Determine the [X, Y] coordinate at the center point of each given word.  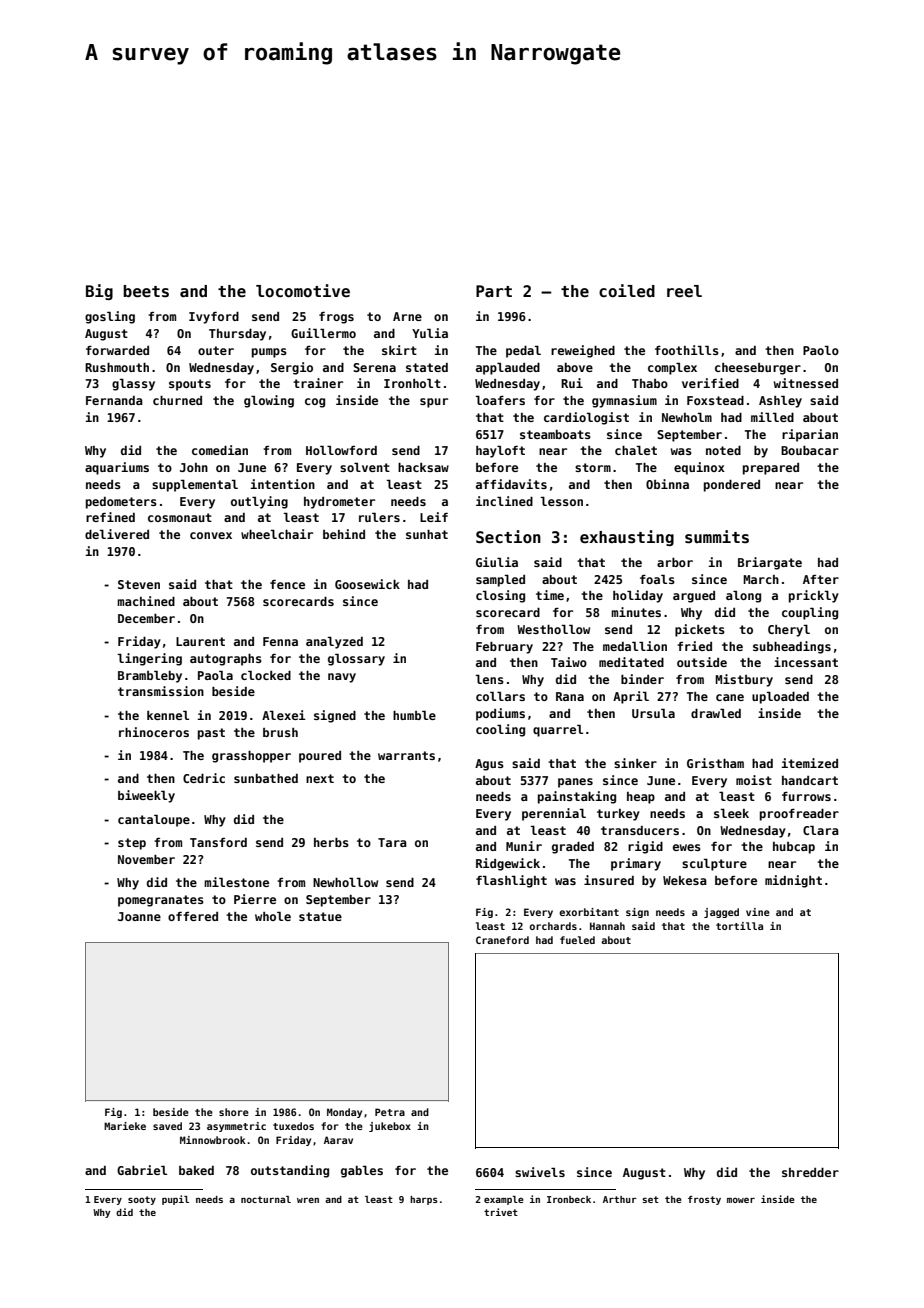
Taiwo [569, 662]
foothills [687, 350]
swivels [540, 1172]
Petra [390, 1112]
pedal [523, 351]
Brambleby [150, 676]
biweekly [146, 796]
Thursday [237, 335]
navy [342, 678]
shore [234, 1112]
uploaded [780, 697]
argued [694, 597]
